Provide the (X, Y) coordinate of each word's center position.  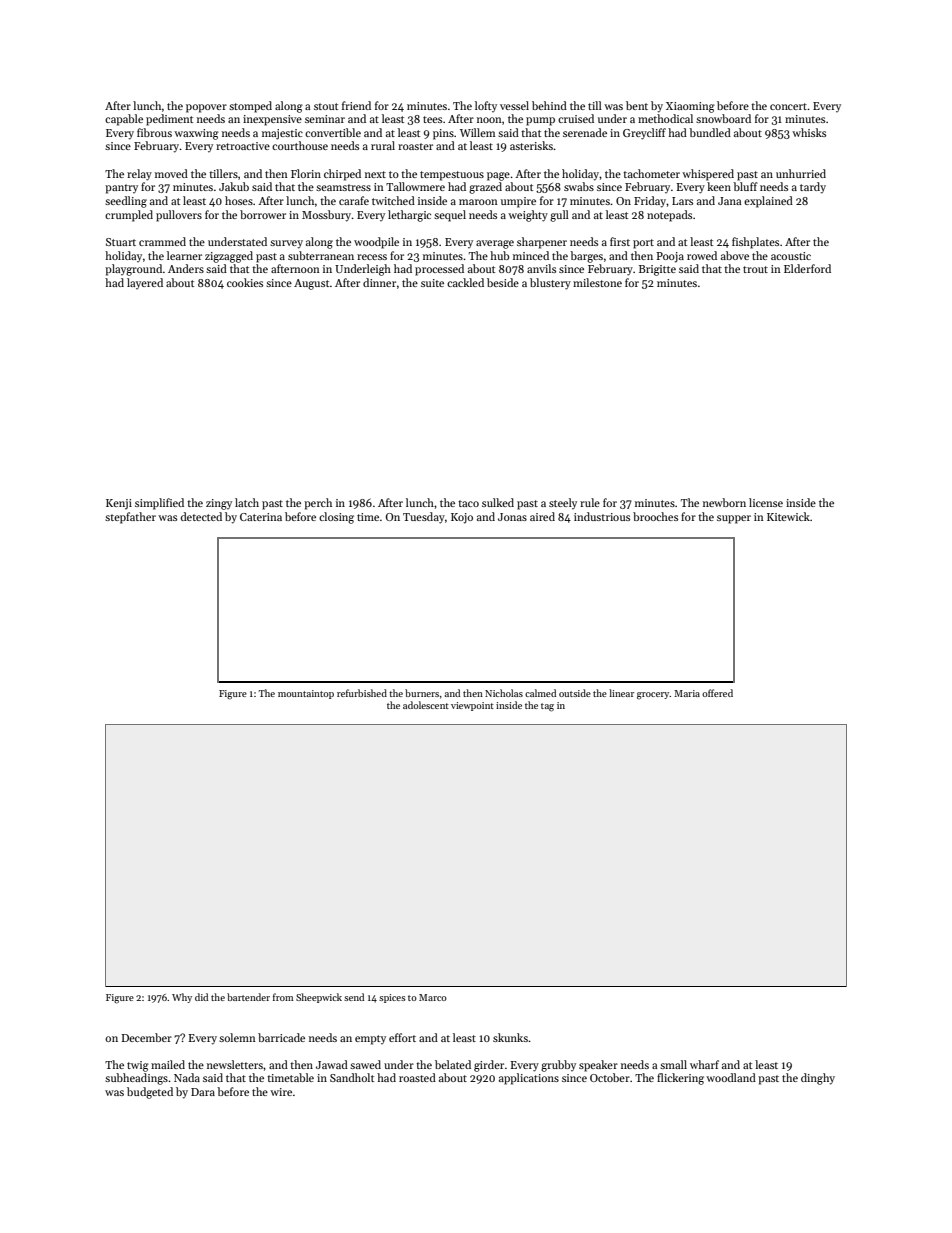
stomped (250, 107)
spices (392, 998)
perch (318, 504)
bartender (248, 997)
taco (468, 503)
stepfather (130, 518)
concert (788, 106)
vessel (514, 105)
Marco (433, 997)
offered (717, 693)
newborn (724, 502)
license (766, 502)
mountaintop (306, 694)
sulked (498, 502)
